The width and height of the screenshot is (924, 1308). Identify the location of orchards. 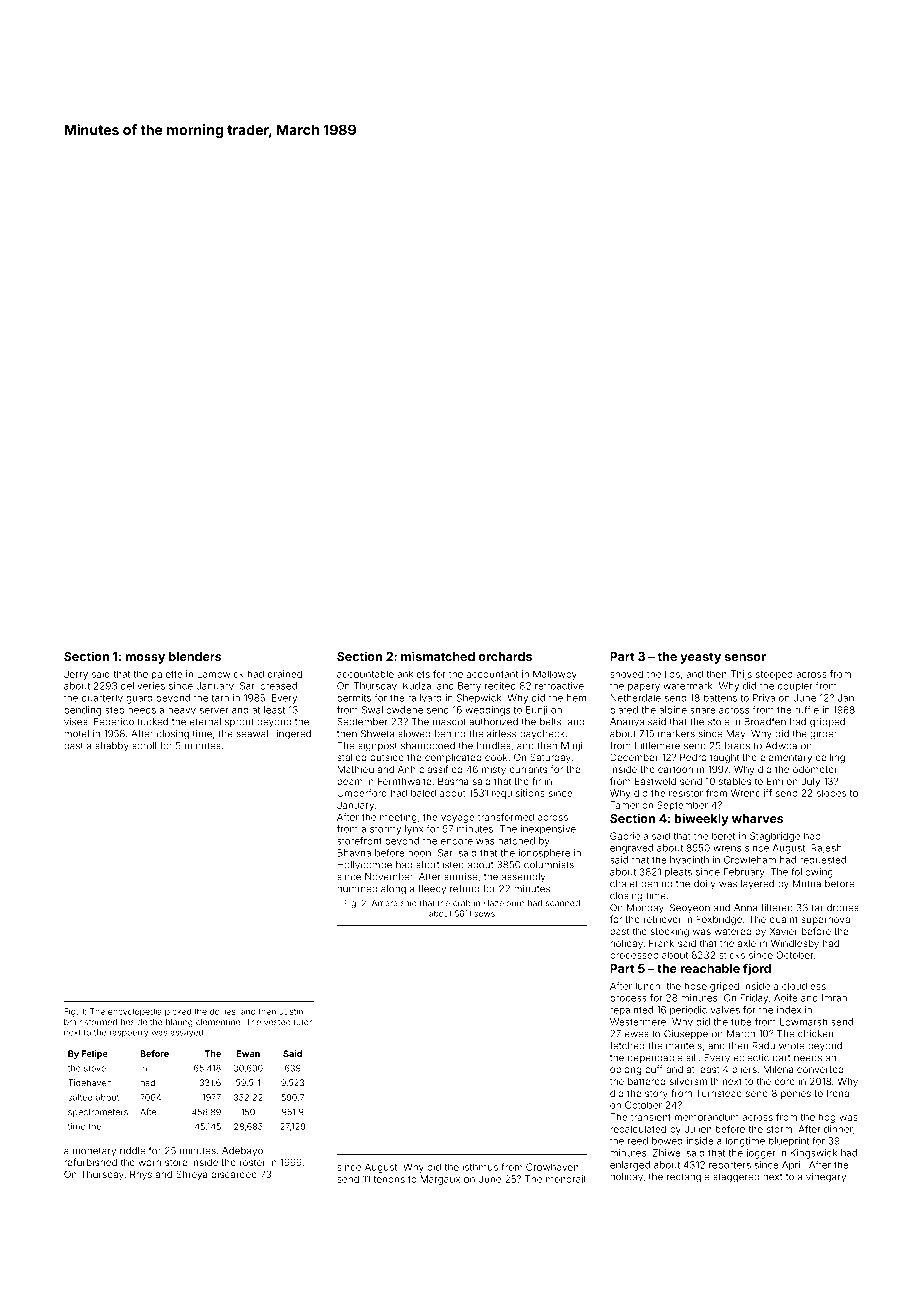
(505, 656).
